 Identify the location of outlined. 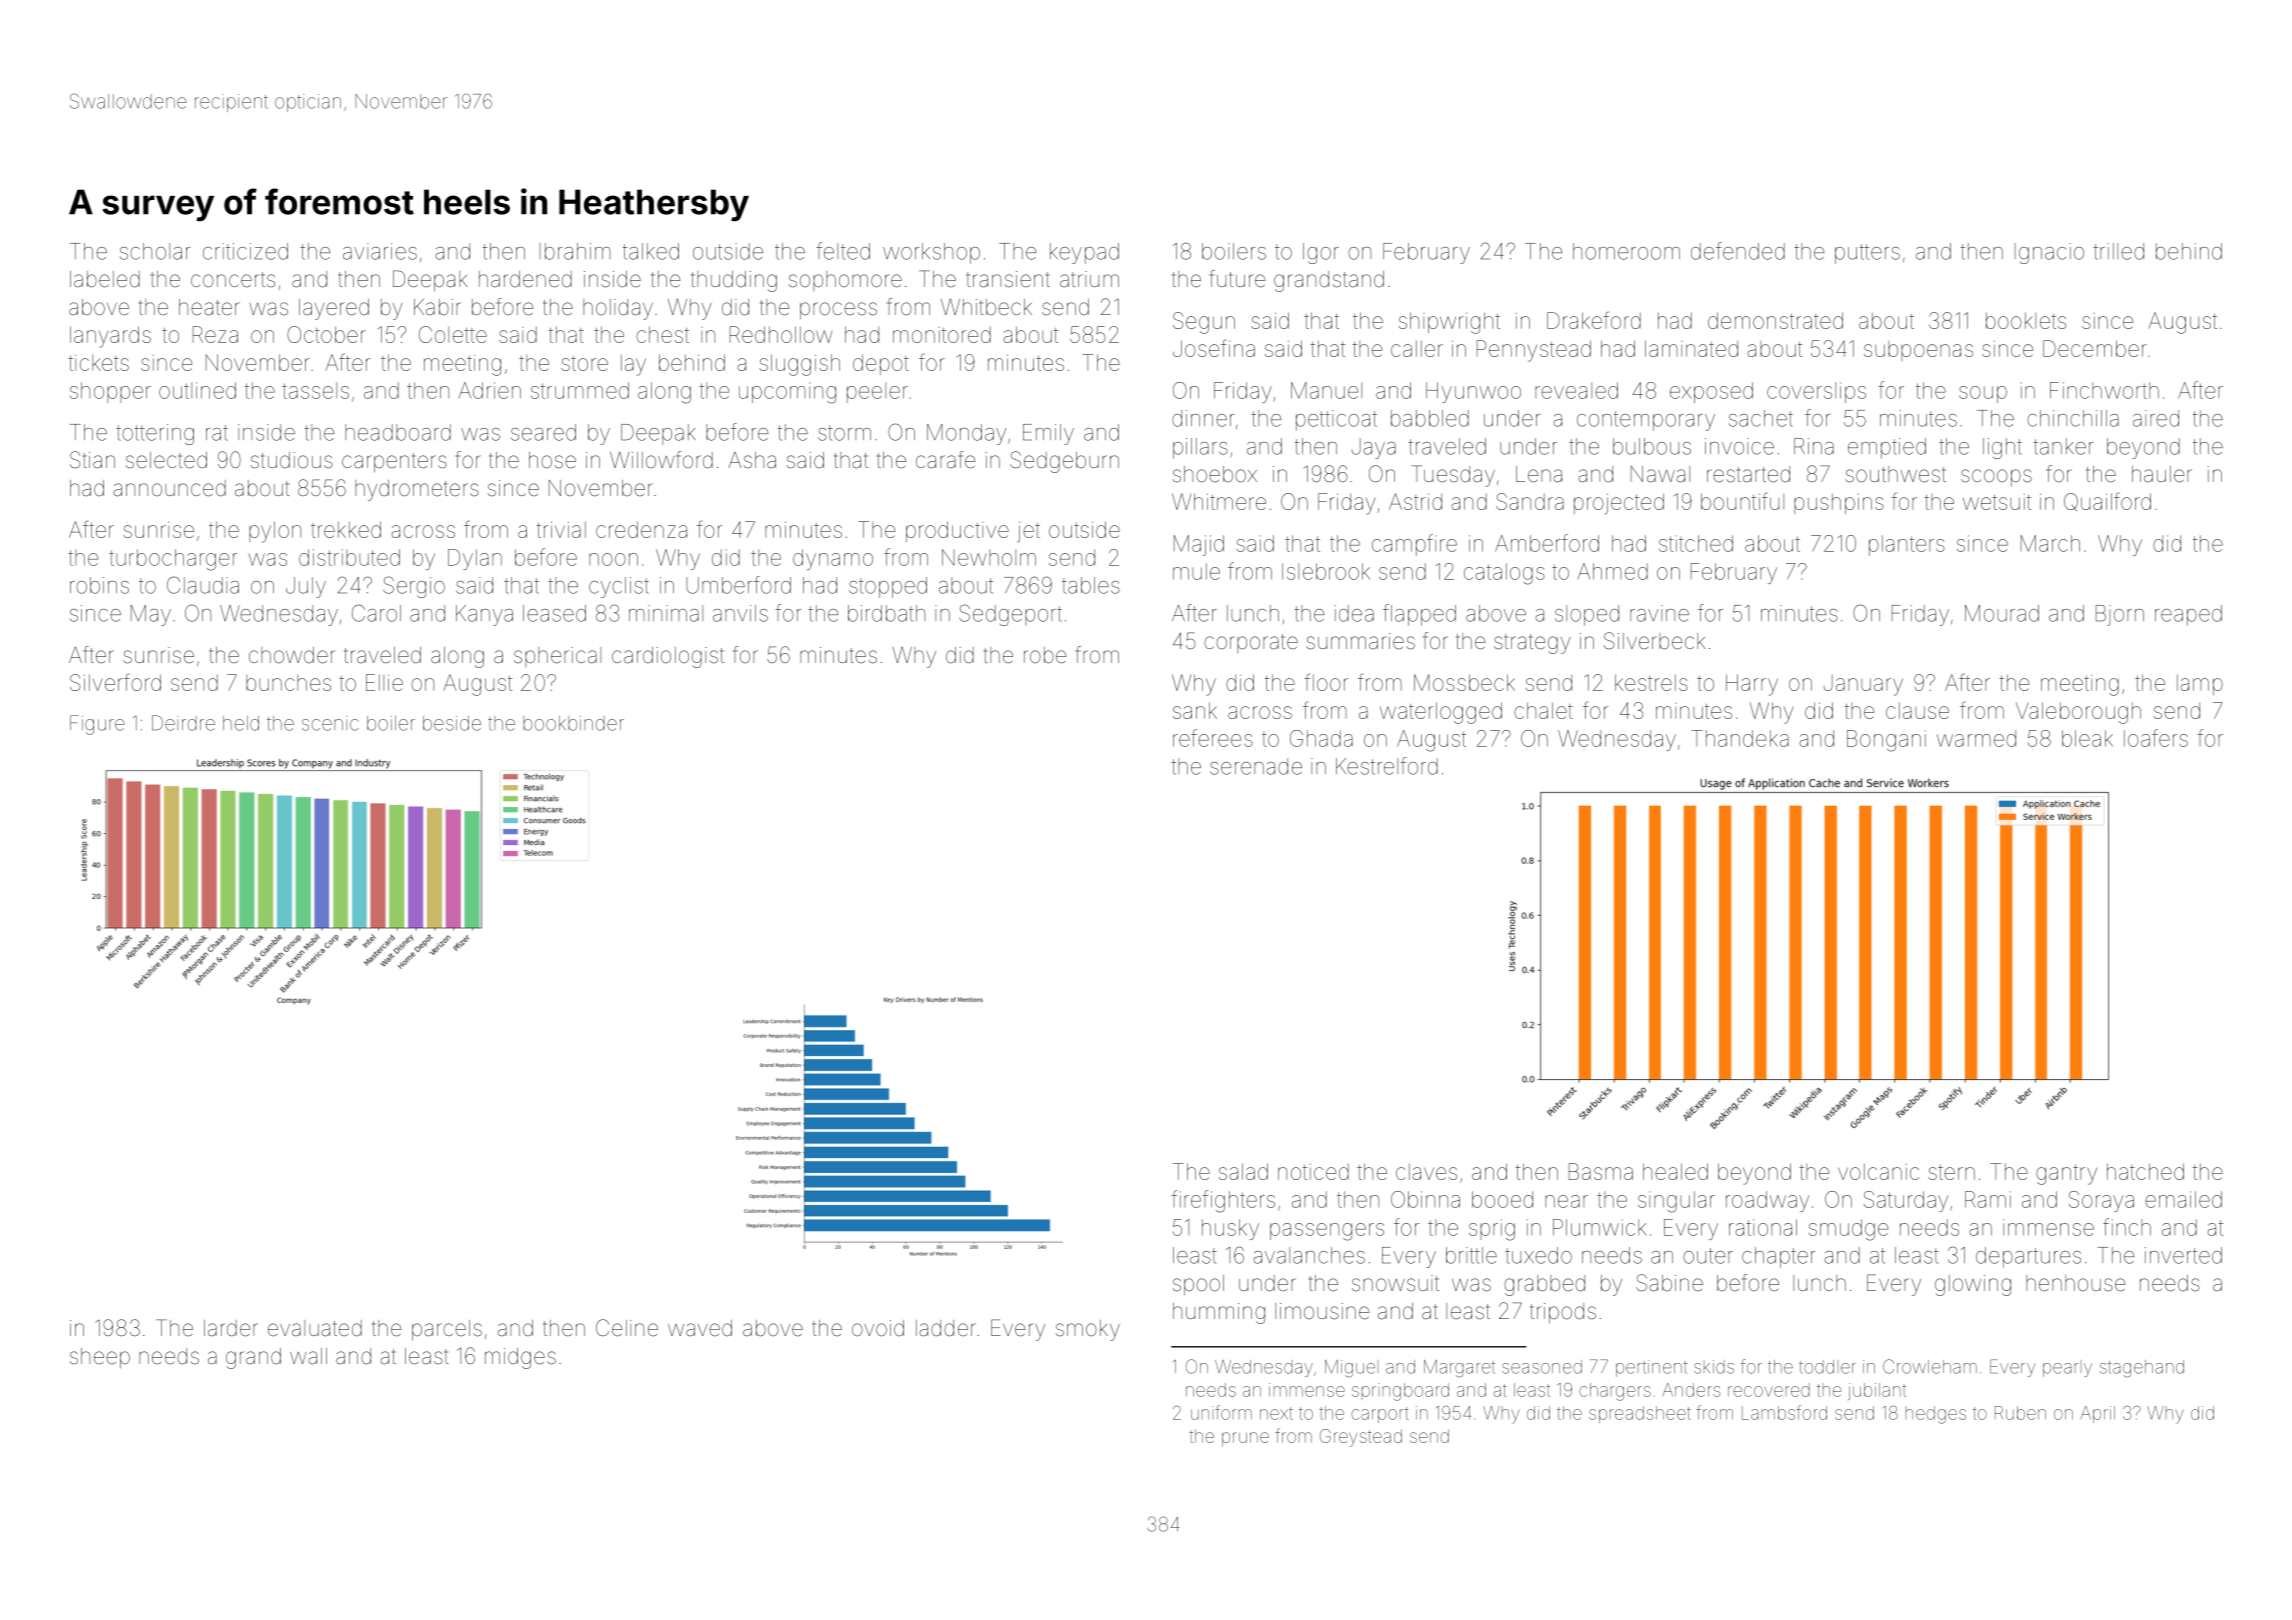
(197, 390).
